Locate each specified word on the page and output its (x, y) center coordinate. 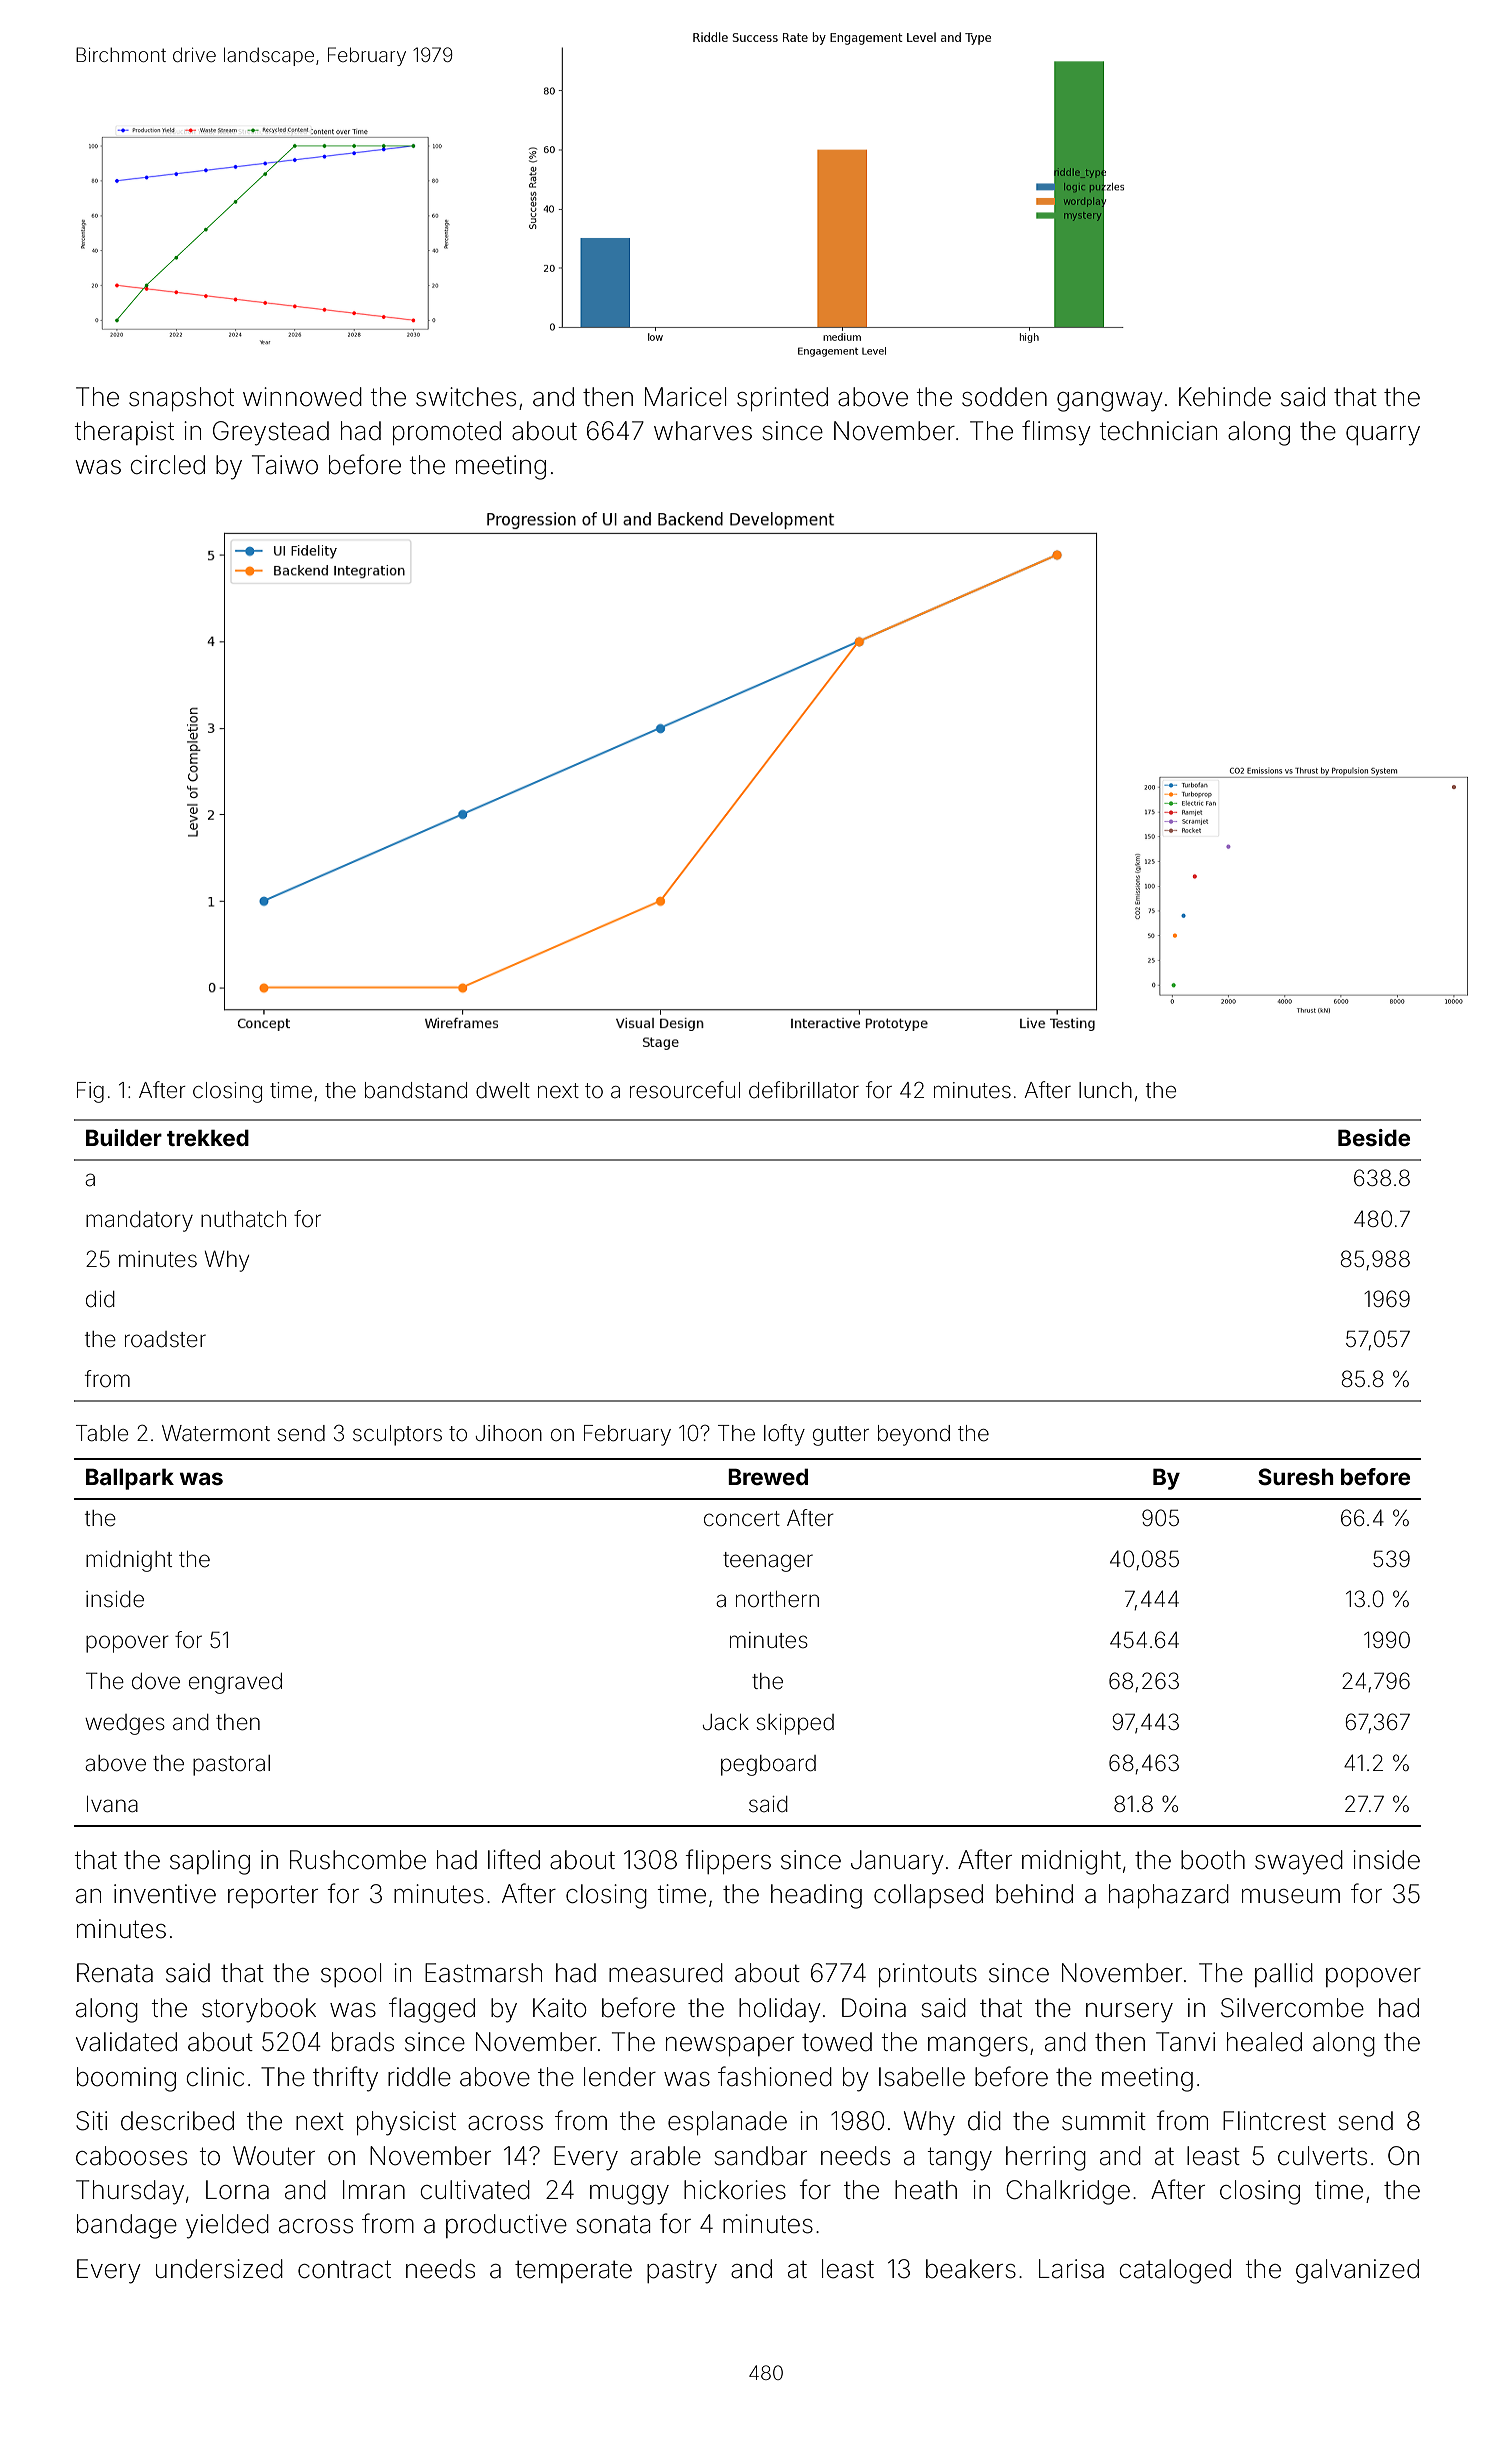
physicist (406, 2123)
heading (816, 1896)
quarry (1383, 436)
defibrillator (804, 1090)
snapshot (181, 399)
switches (466, 397)
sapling (210, 1862)
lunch (1105, 1090)
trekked (208, 1137)
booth (1213, 1860)
